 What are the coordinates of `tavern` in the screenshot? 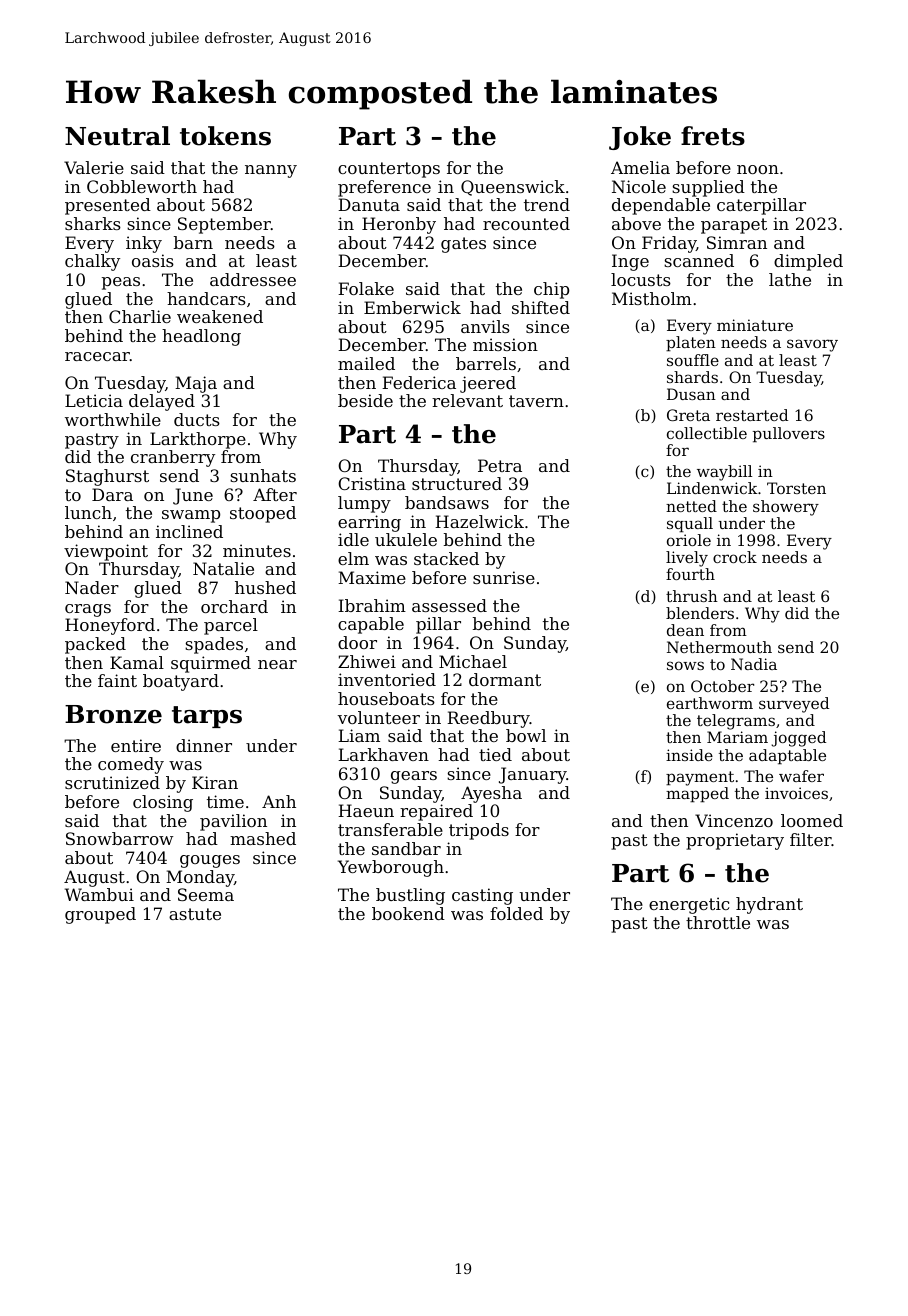 It's located at (536, 401).
